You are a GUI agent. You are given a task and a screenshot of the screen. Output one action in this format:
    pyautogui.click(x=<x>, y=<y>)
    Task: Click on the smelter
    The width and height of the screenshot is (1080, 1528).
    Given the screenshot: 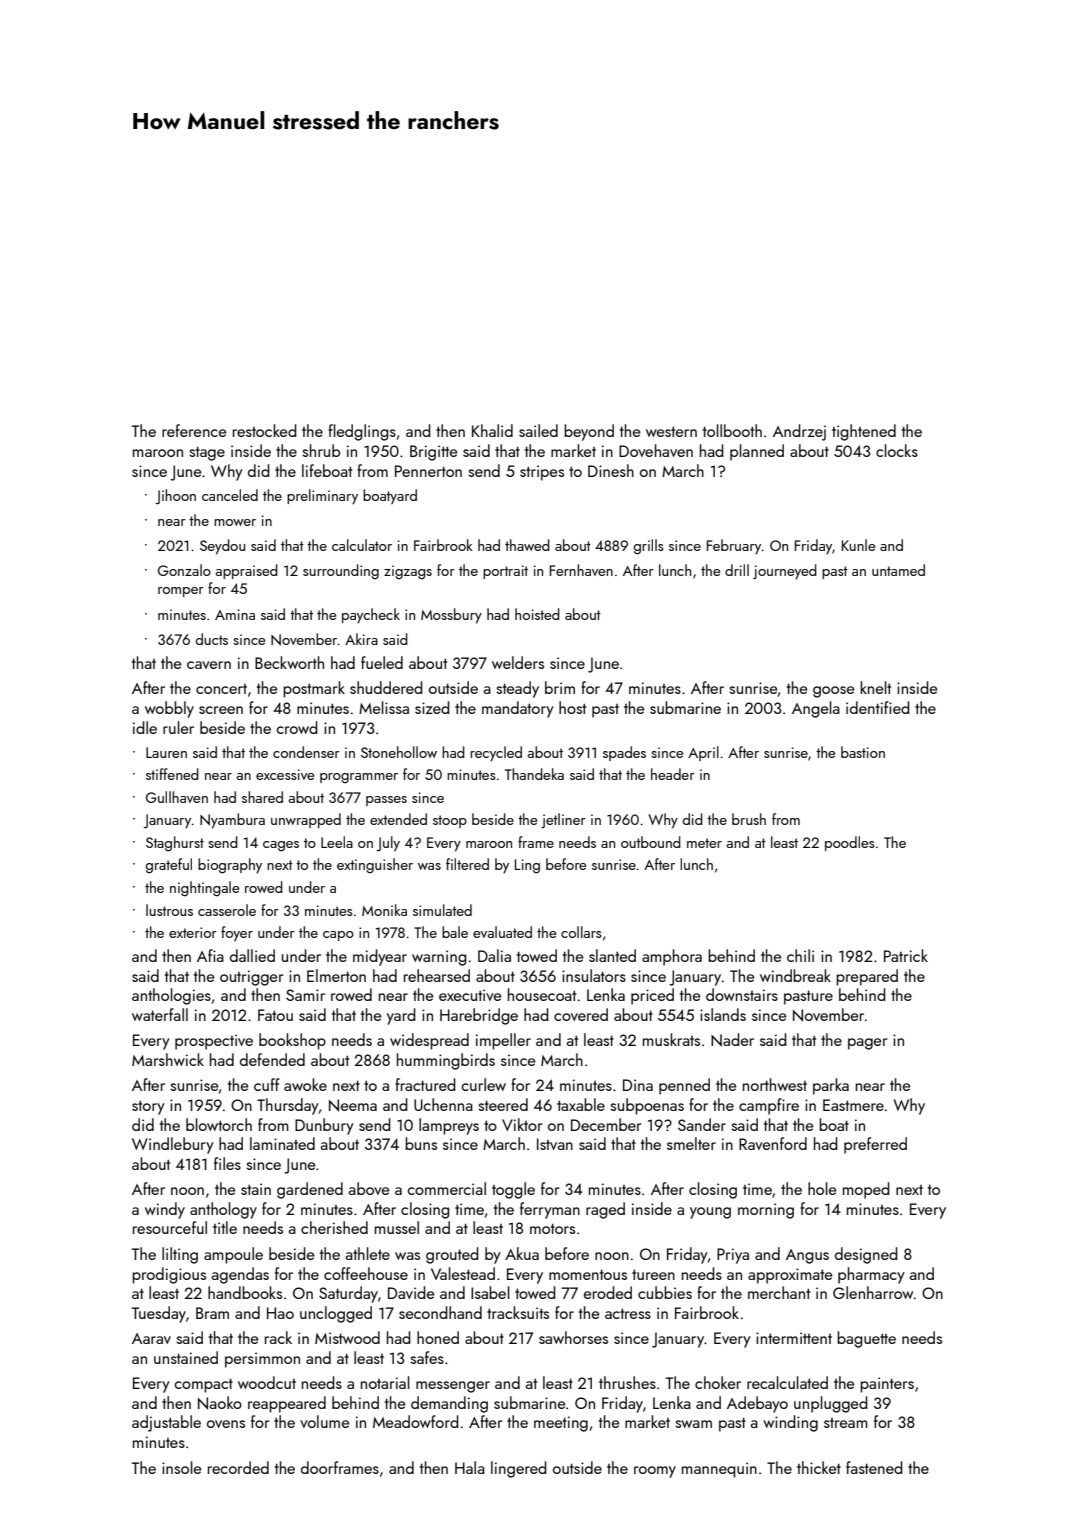 What is the action you would take?
    pyautogui.click(x=691, y=1143)
